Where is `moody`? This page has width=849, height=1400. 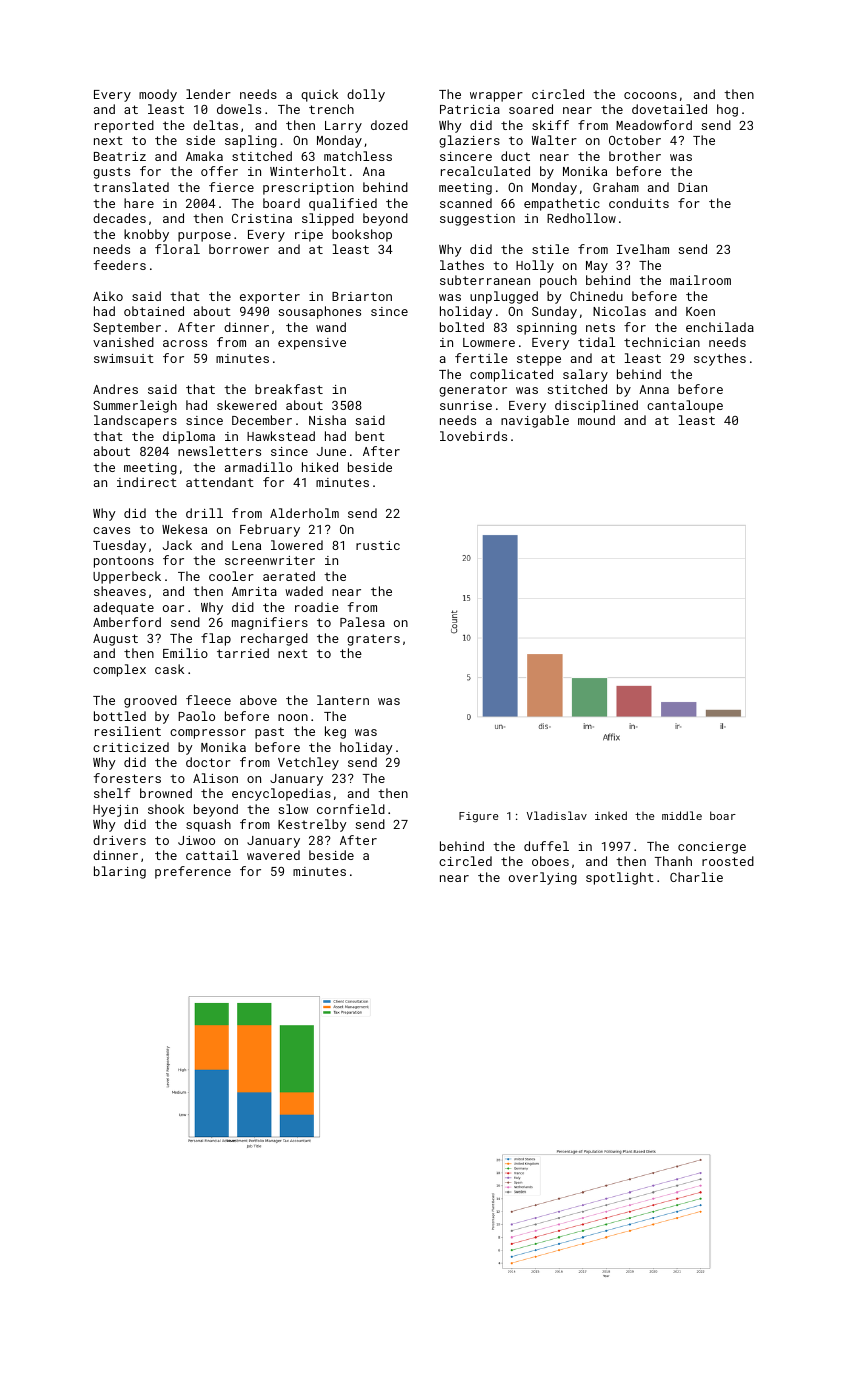
moody is located at coordinates (158, 95).
